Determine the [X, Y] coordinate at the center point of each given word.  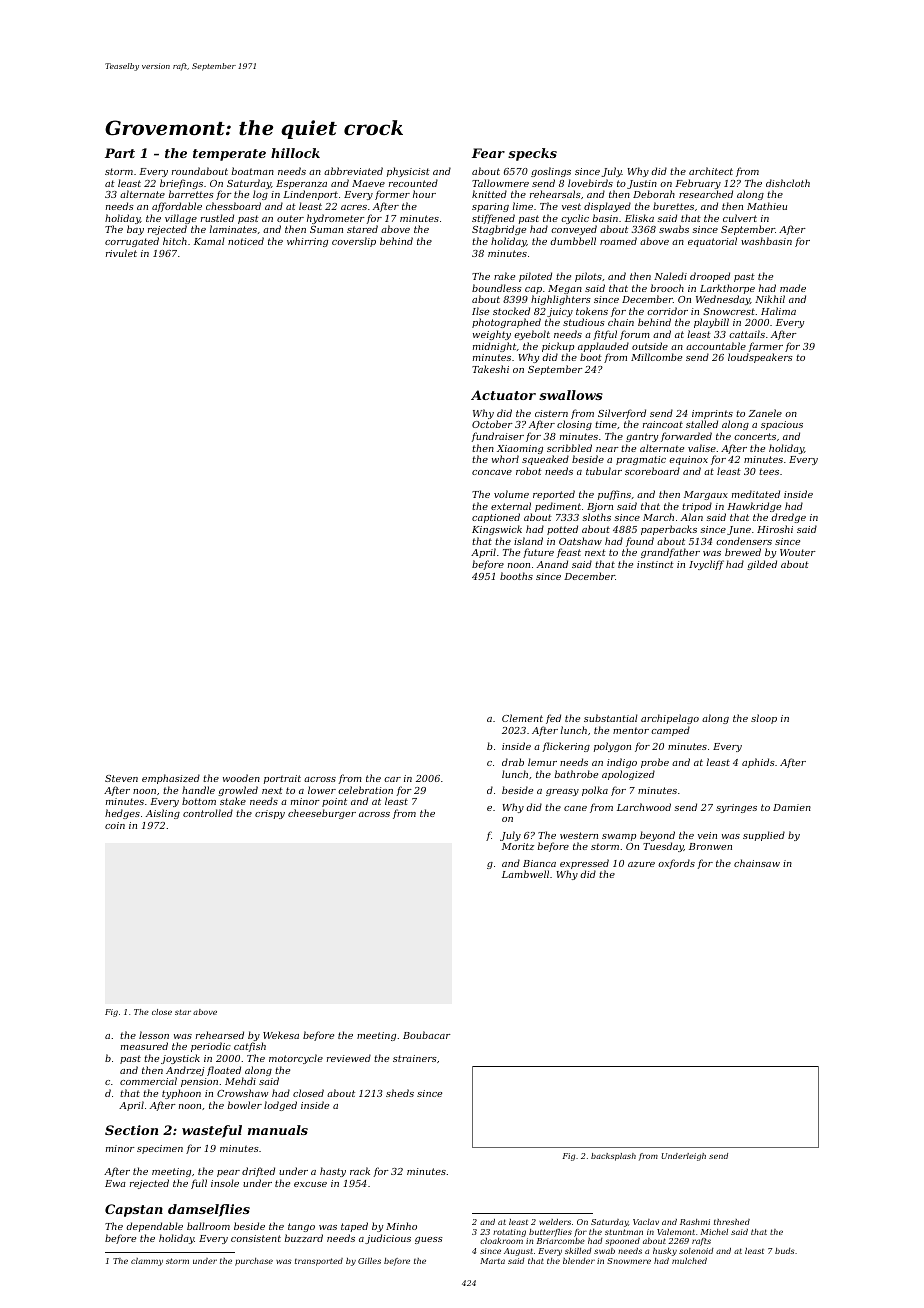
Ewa [115, 1183]
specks [532, 154]
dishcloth [788, 183]
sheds [400, 1093]
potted [562, 530]
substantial [611, 718]
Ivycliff [706, 565]
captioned [496, 518]
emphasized [171, 779]
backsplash [613, 1157]
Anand [552, 564]
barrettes [191, 194]
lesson [154, 1035]
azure [641, 864]
